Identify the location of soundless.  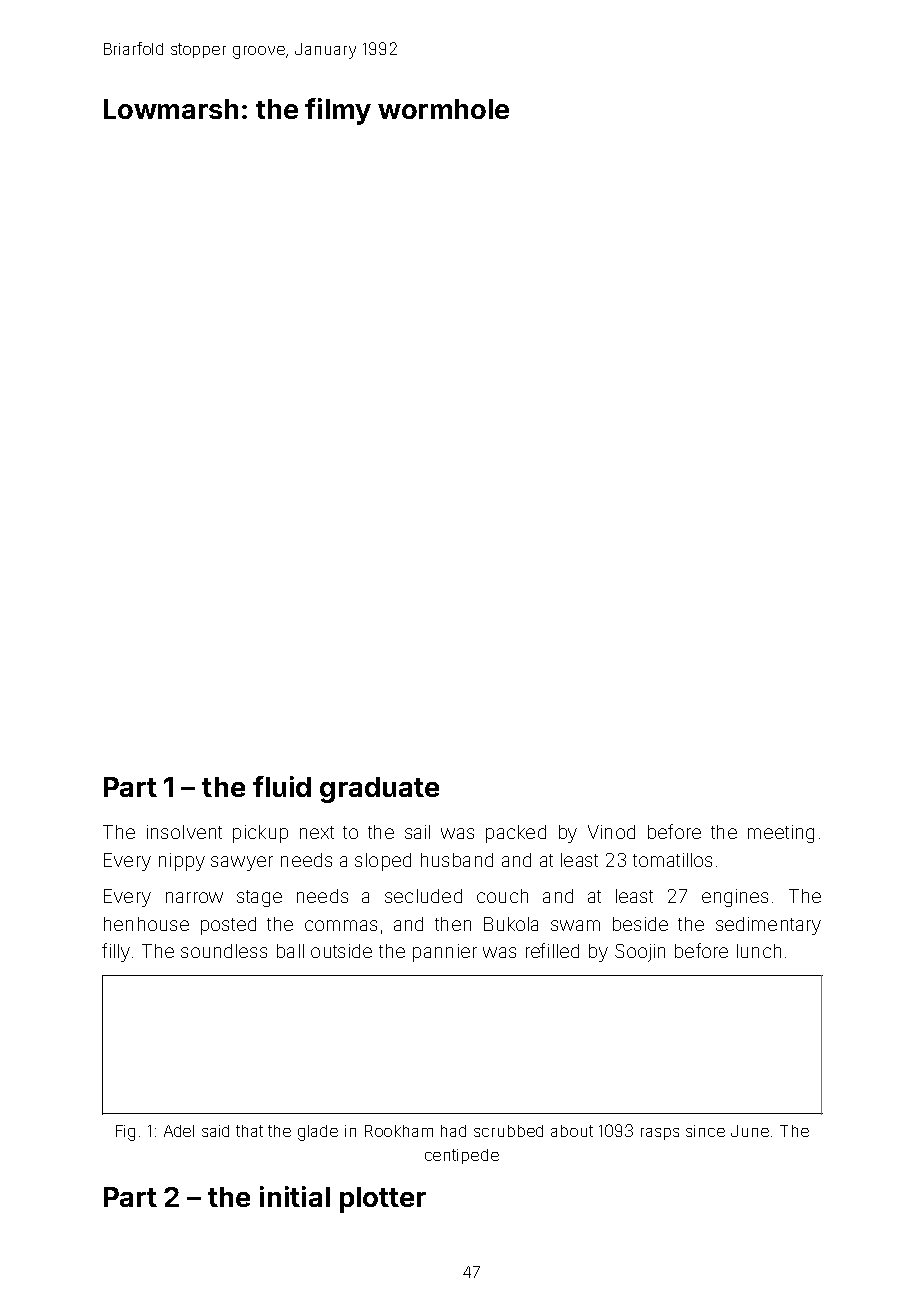
(224, 951).
